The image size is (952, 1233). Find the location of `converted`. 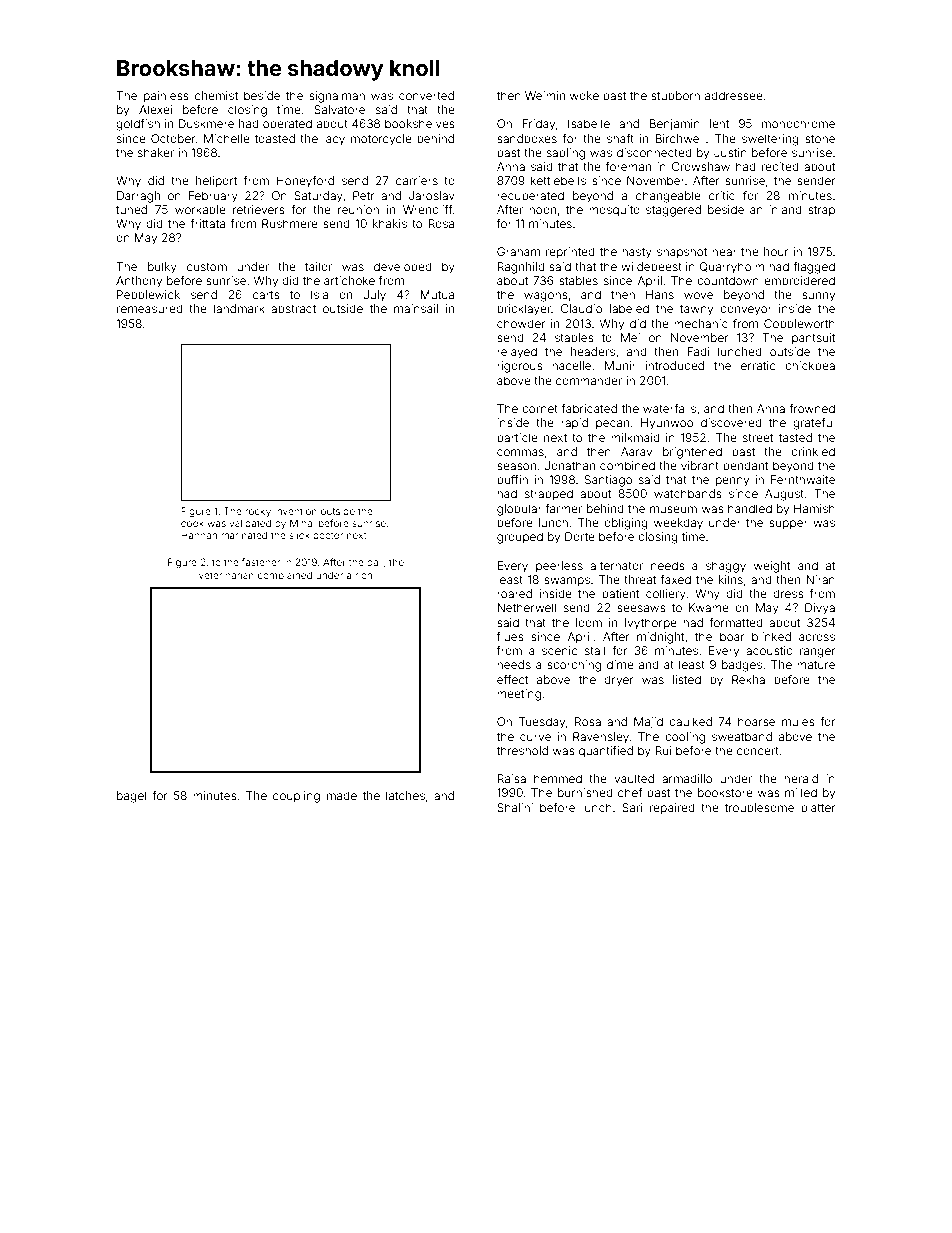

converted is located at coordinates (426, 95).
